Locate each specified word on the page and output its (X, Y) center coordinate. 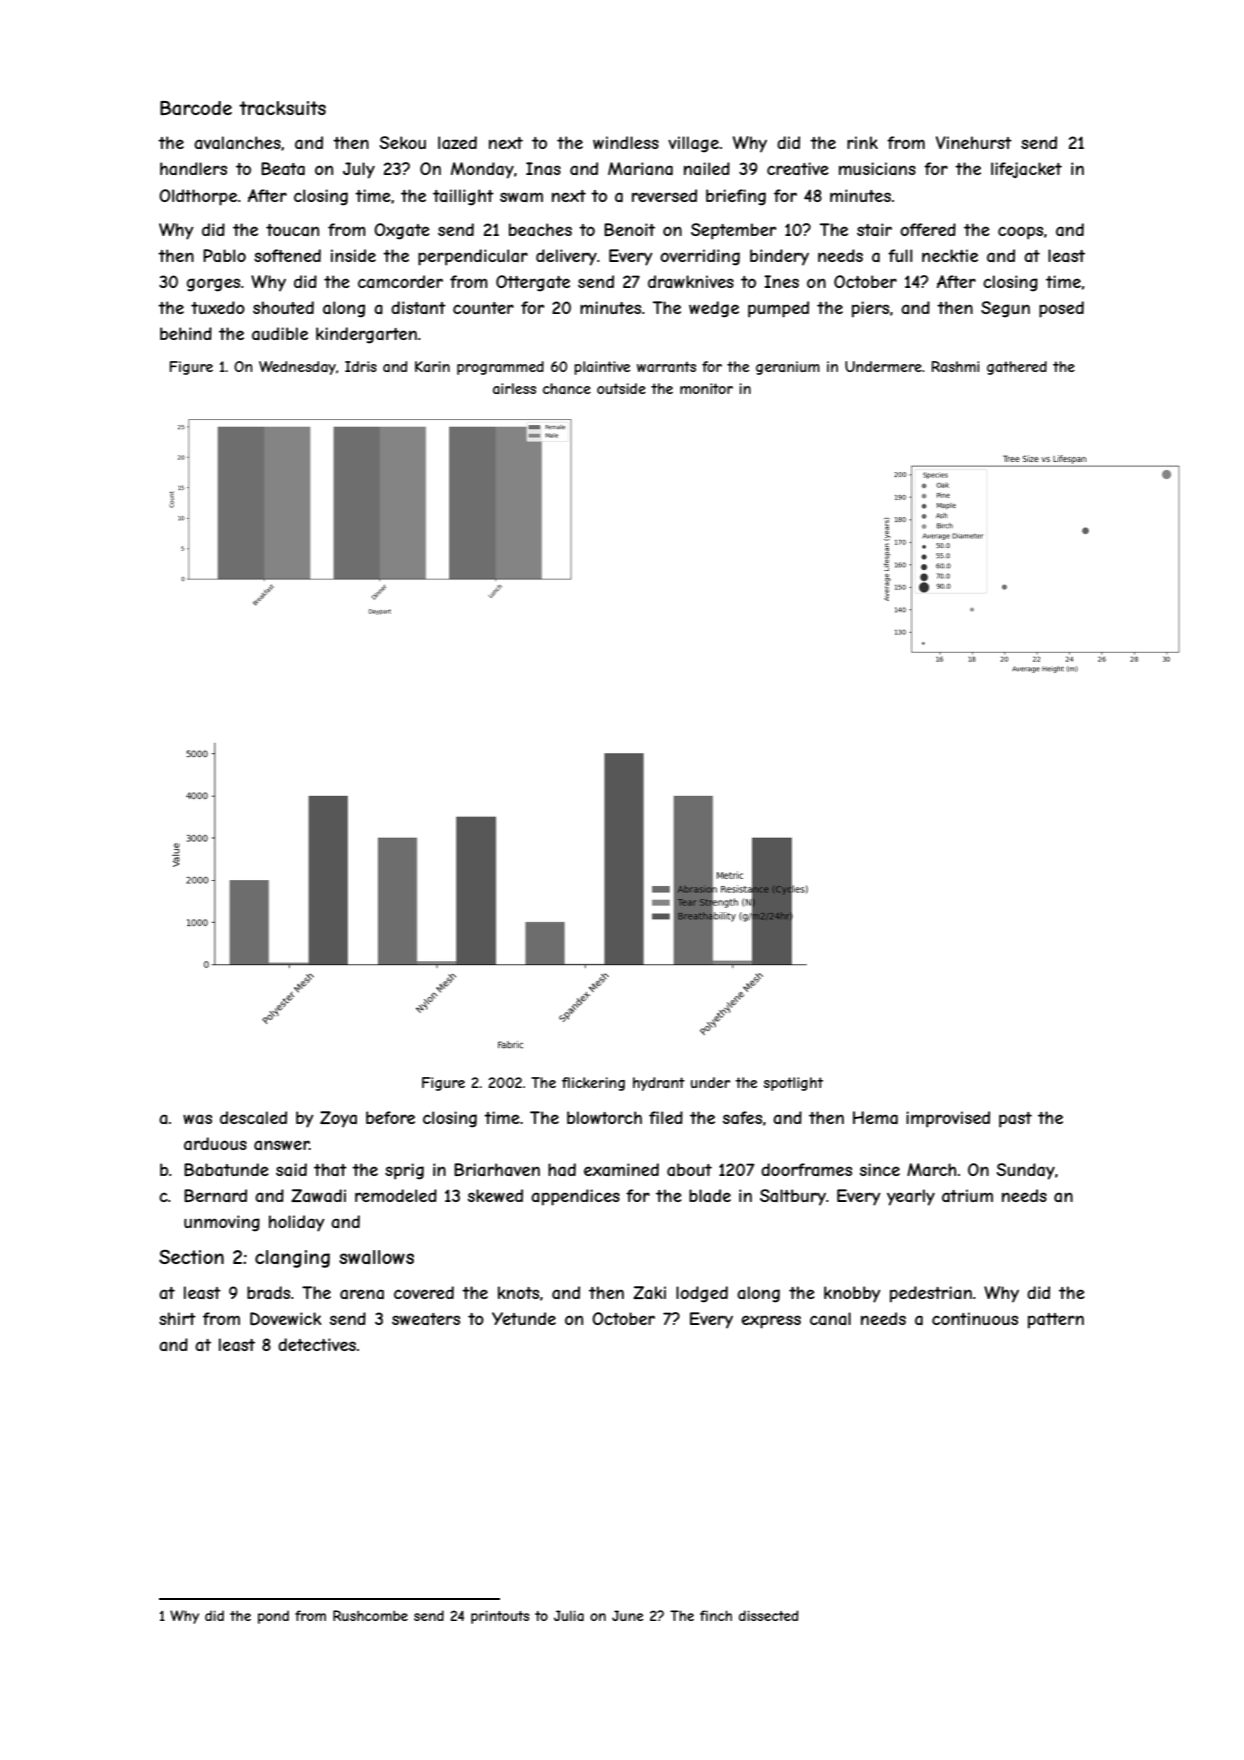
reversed (664, 195)
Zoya (338, 1119)
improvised (948, 1119)
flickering (593, 1084)
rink (862, 142)
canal (830, 1318)
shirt (177, 1318)
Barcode (196, 108)
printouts (500, 1617)
